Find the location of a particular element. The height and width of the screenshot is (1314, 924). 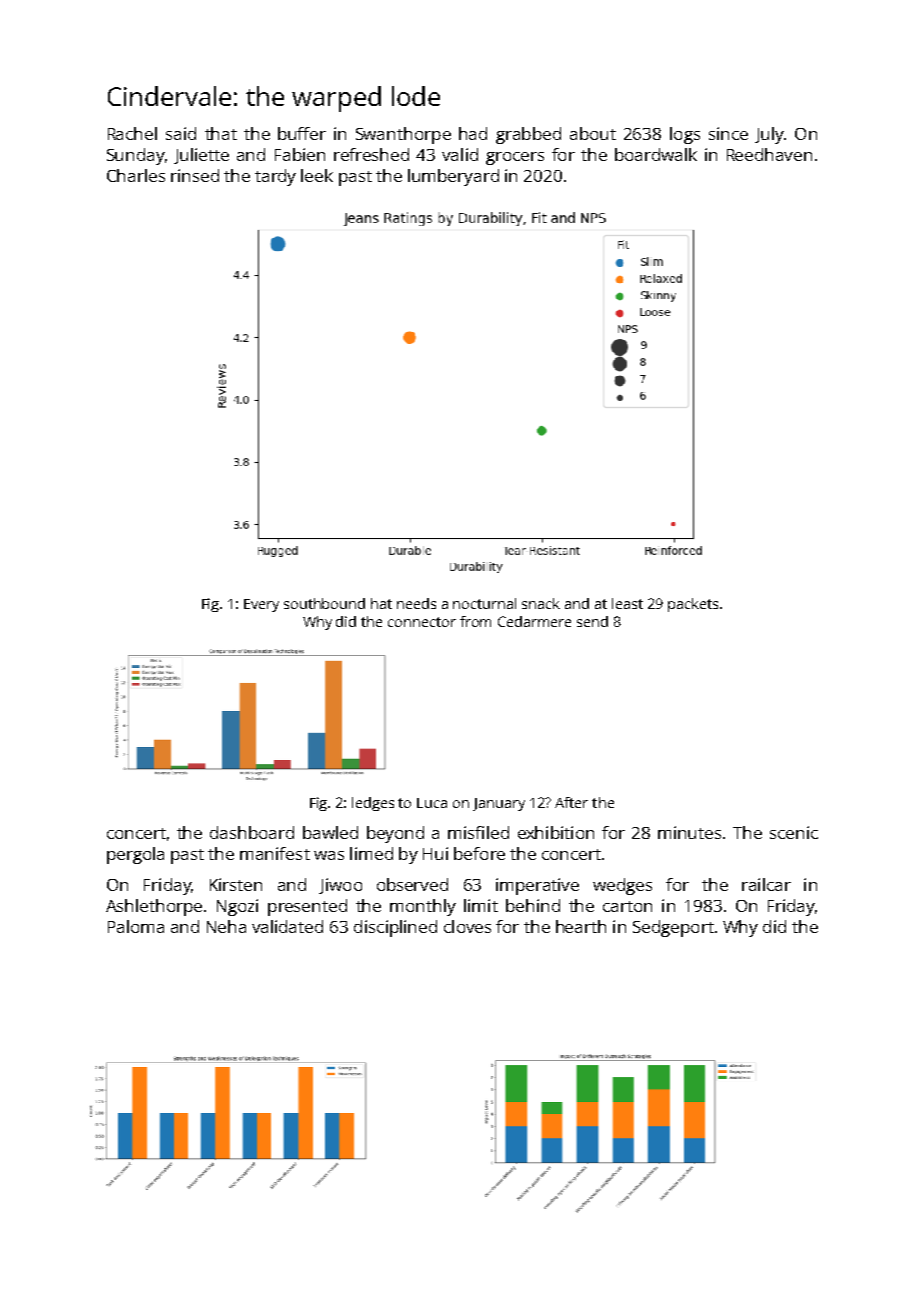

packets is located at coordinates (693, 605).
